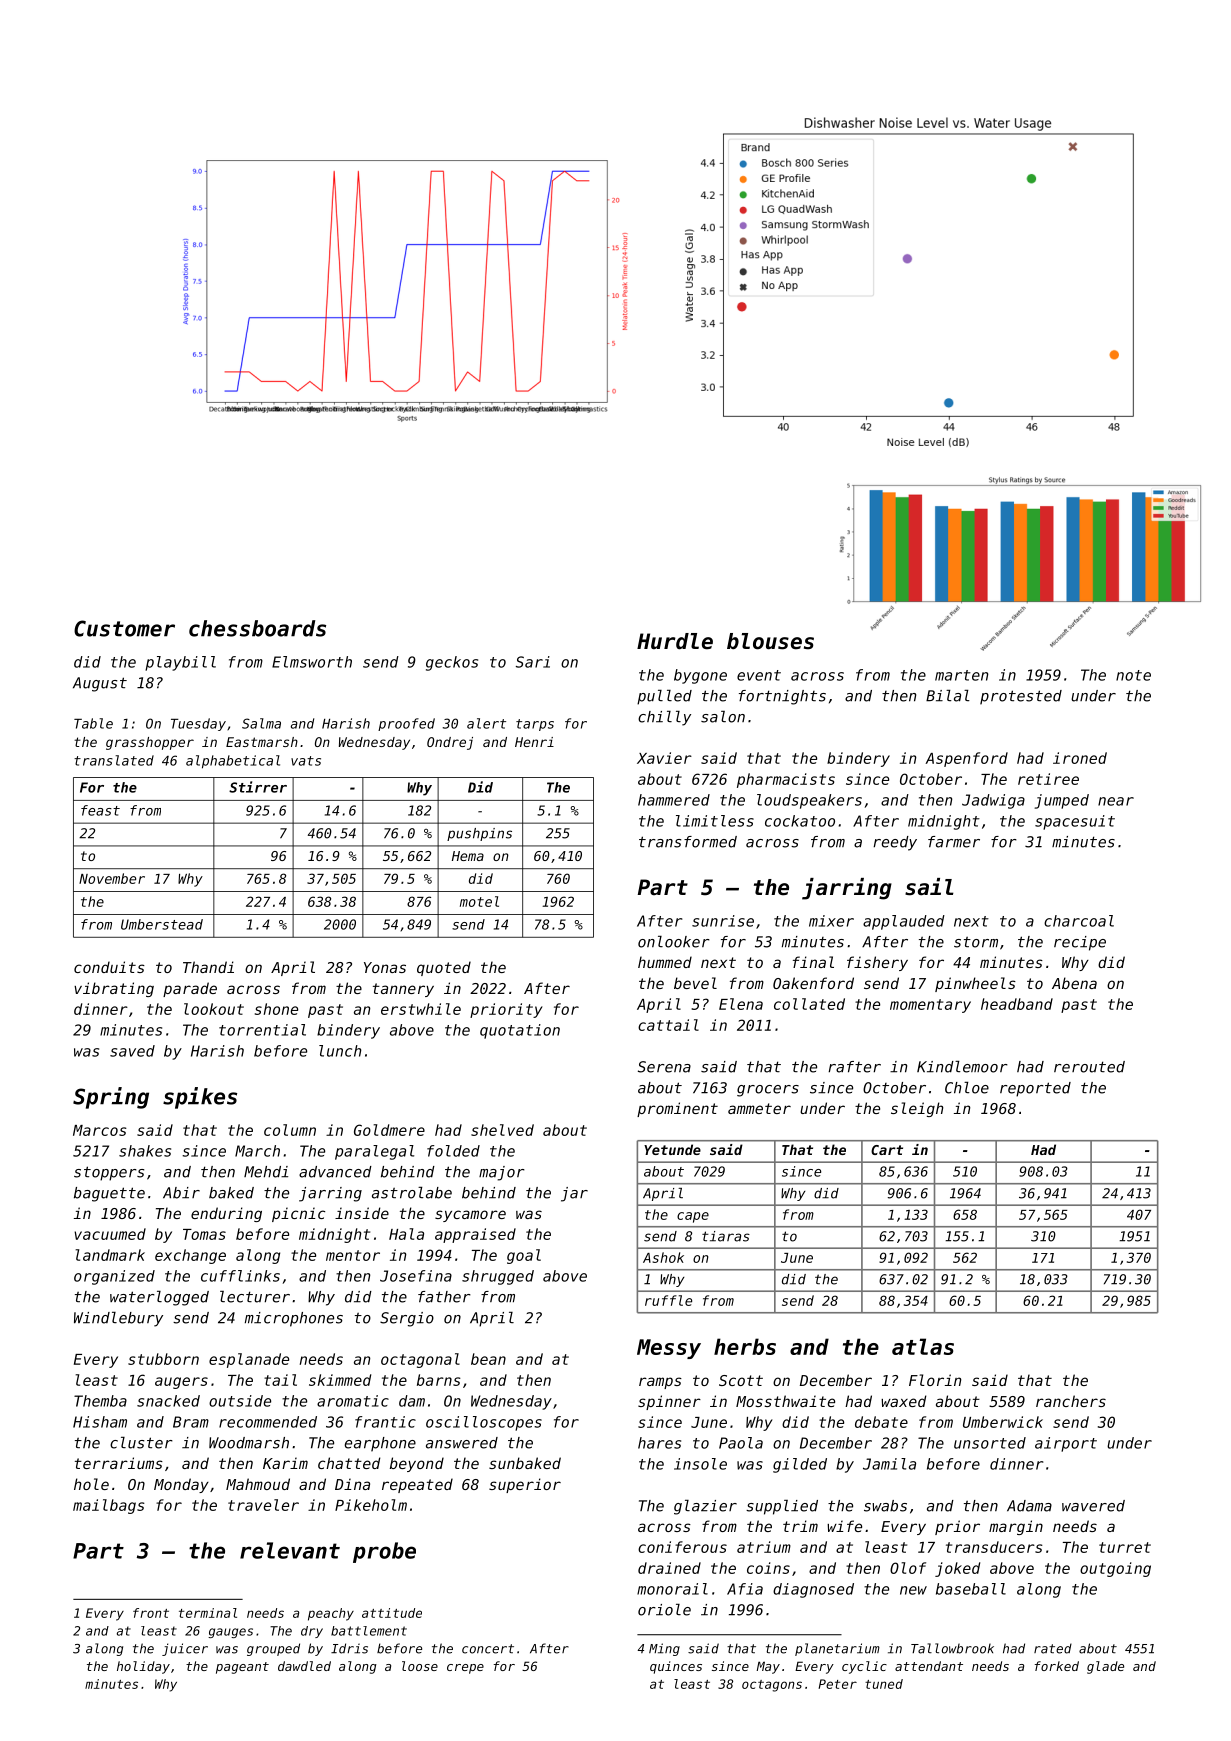 The height and width of the page is (1741, 1231). I want to click on tiaras, so click(726, 1236).
